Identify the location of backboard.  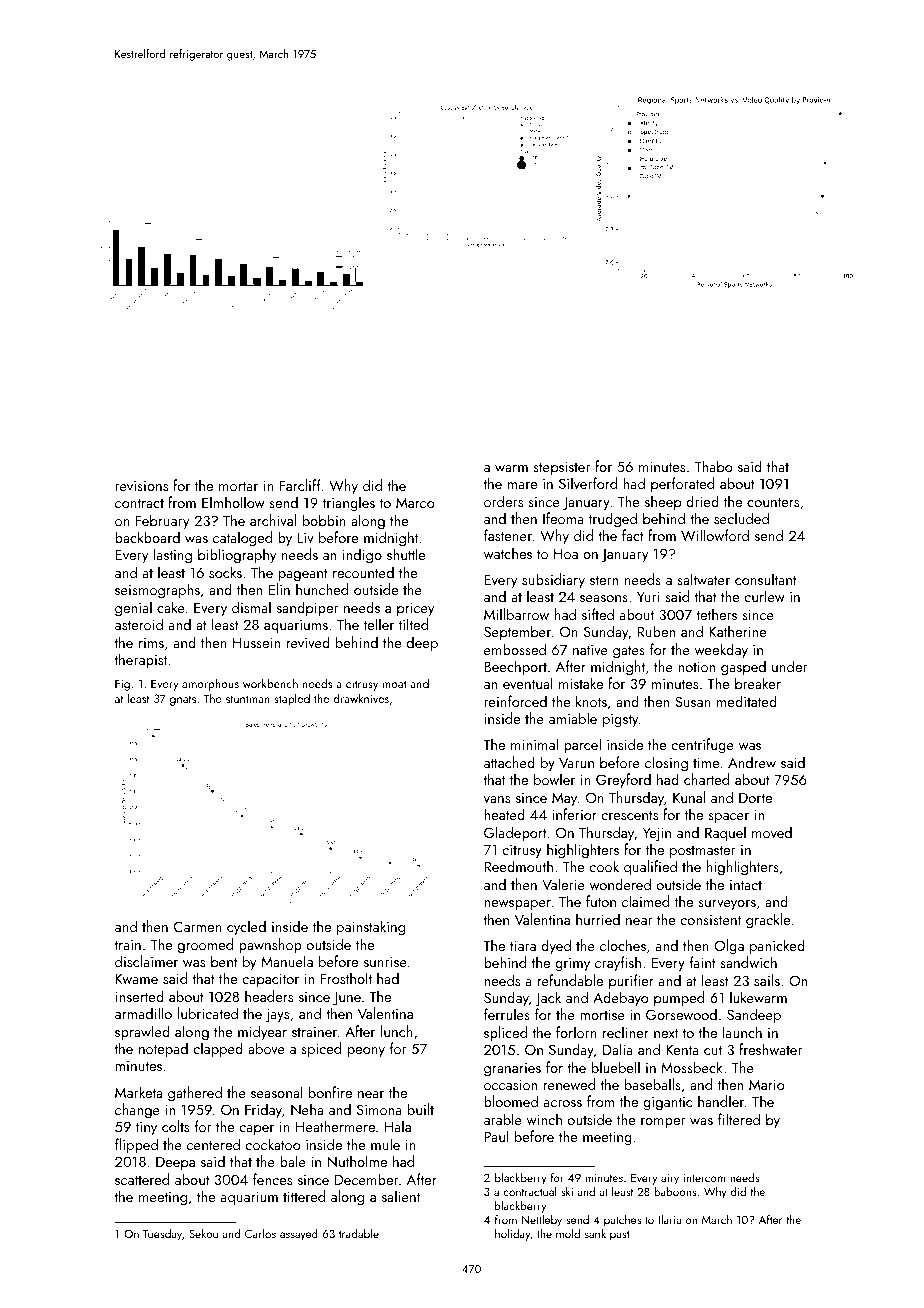
(147, 537).
